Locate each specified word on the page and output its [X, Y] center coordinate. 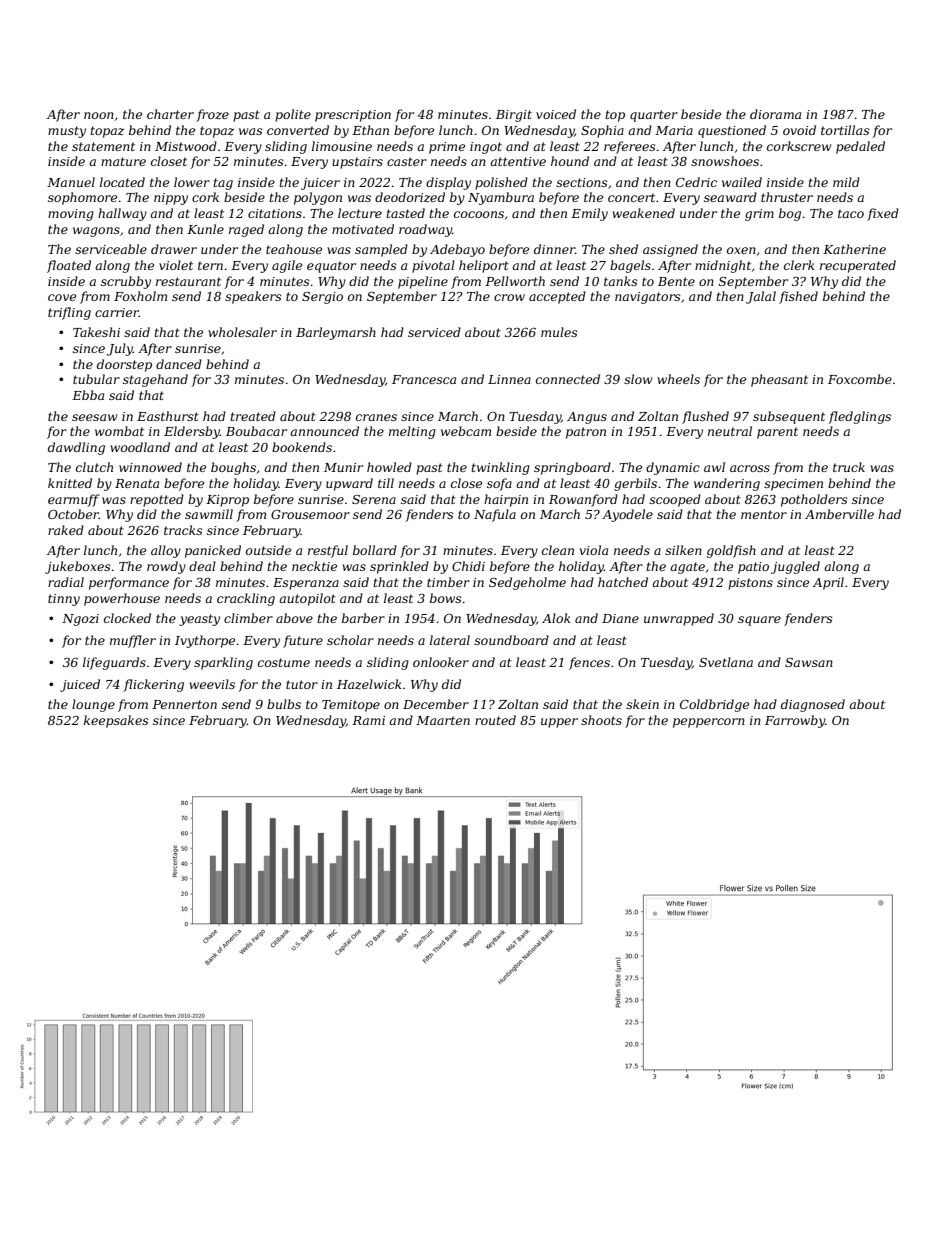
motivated [363, 229]
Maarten [443, 720]
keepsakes [116, 721]
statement [103, 146]
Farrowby [795, 721]
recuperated [858, 266]
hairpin [506, 500]
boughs [233, 468]
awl [714, 467]
